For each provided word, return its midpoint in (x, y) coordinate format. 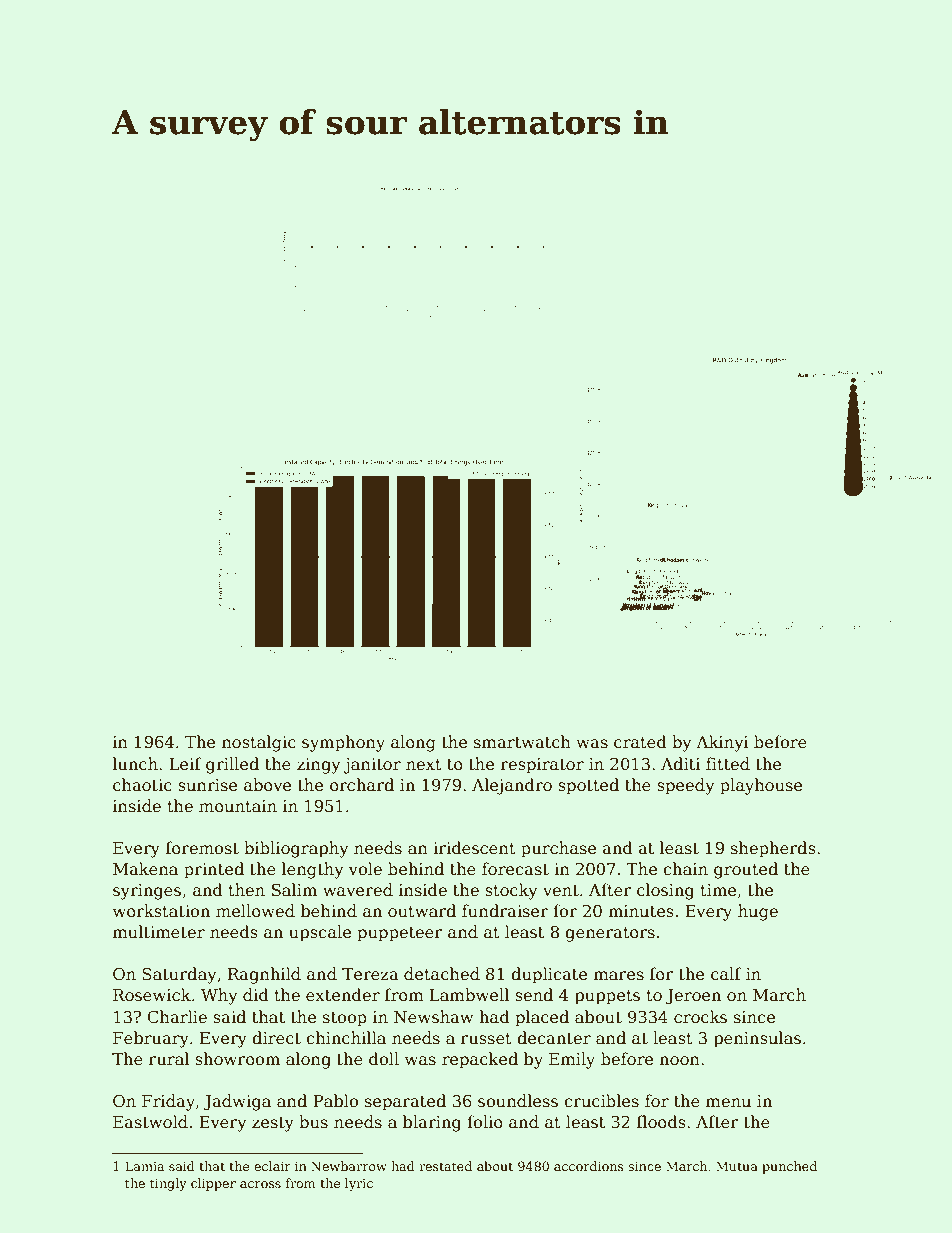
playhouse (761, 786)
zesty (273, 1124)
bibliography (296, 849)
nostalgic (259, 743)
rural (169, 1059)
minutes (641, 911)
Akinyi (722, 743)
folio (485, 1121)
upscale (320, 933)
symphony (343, 743)
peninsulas (757, 1039)
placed (542, 1018)
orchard (362, 785)
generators (610, 934)
